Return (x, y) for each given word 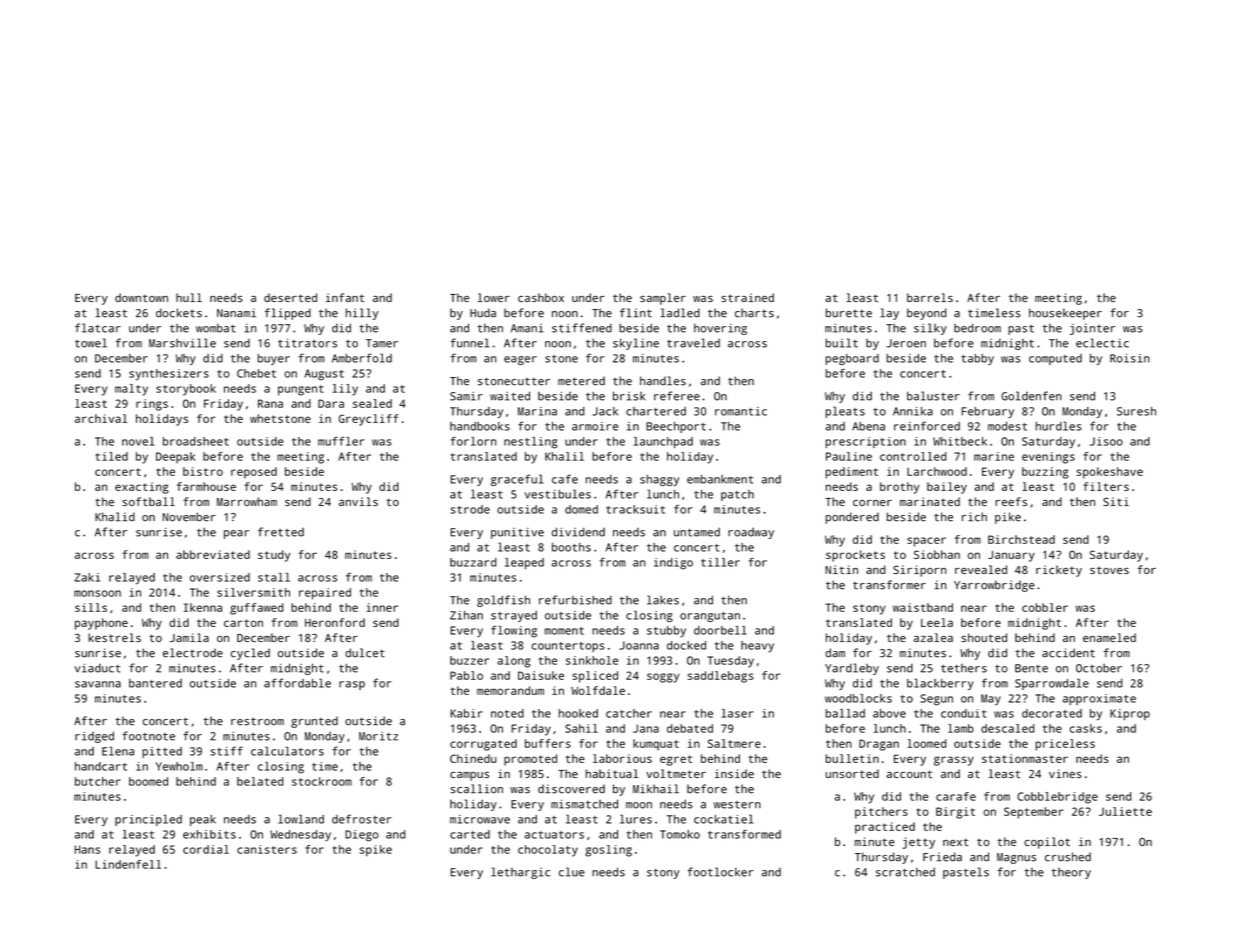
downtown (141, 297)
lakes (663, 600)
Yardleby (852, 669)
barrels (930, 297)
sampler (663, 299)
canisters (267, 849)
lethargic (520, 873)
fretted (281, 532)
